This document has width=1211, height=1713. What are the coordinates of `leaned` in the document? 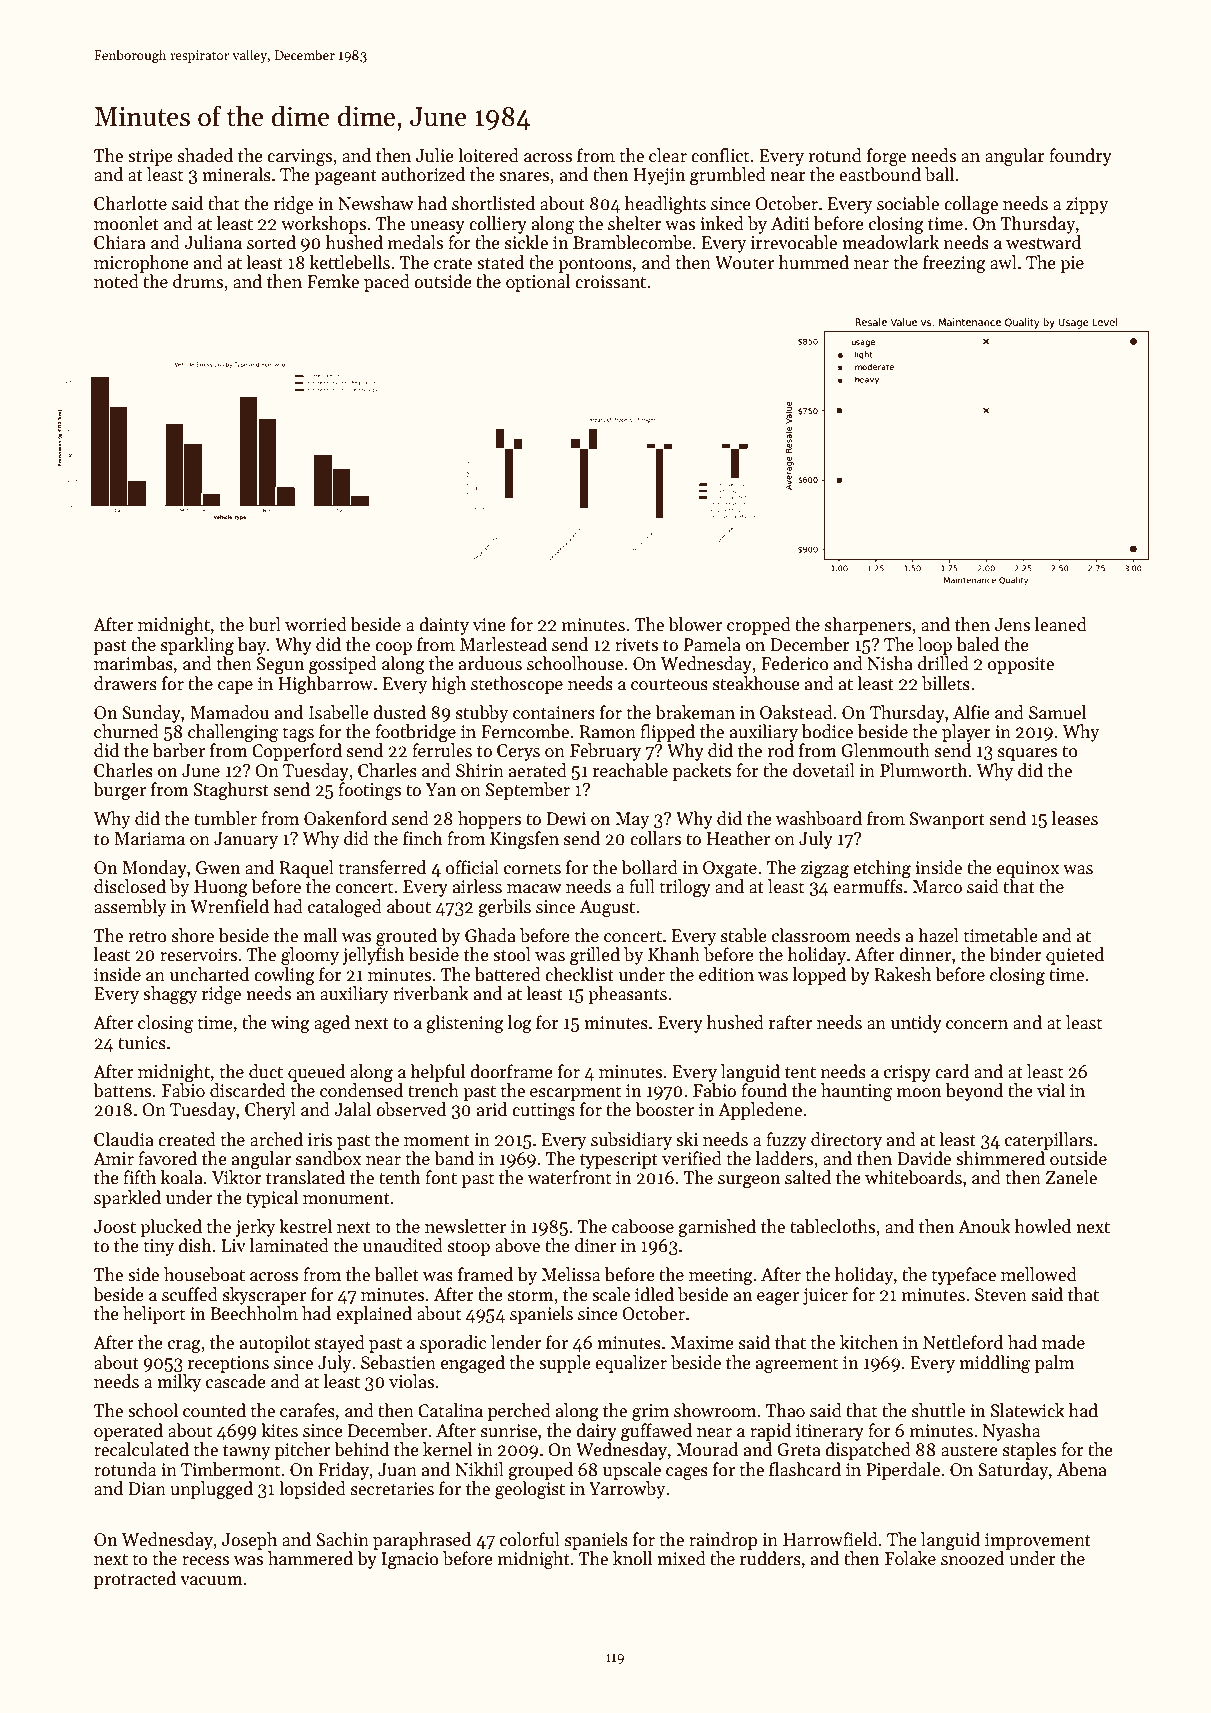 It's located at (1061, 624).
